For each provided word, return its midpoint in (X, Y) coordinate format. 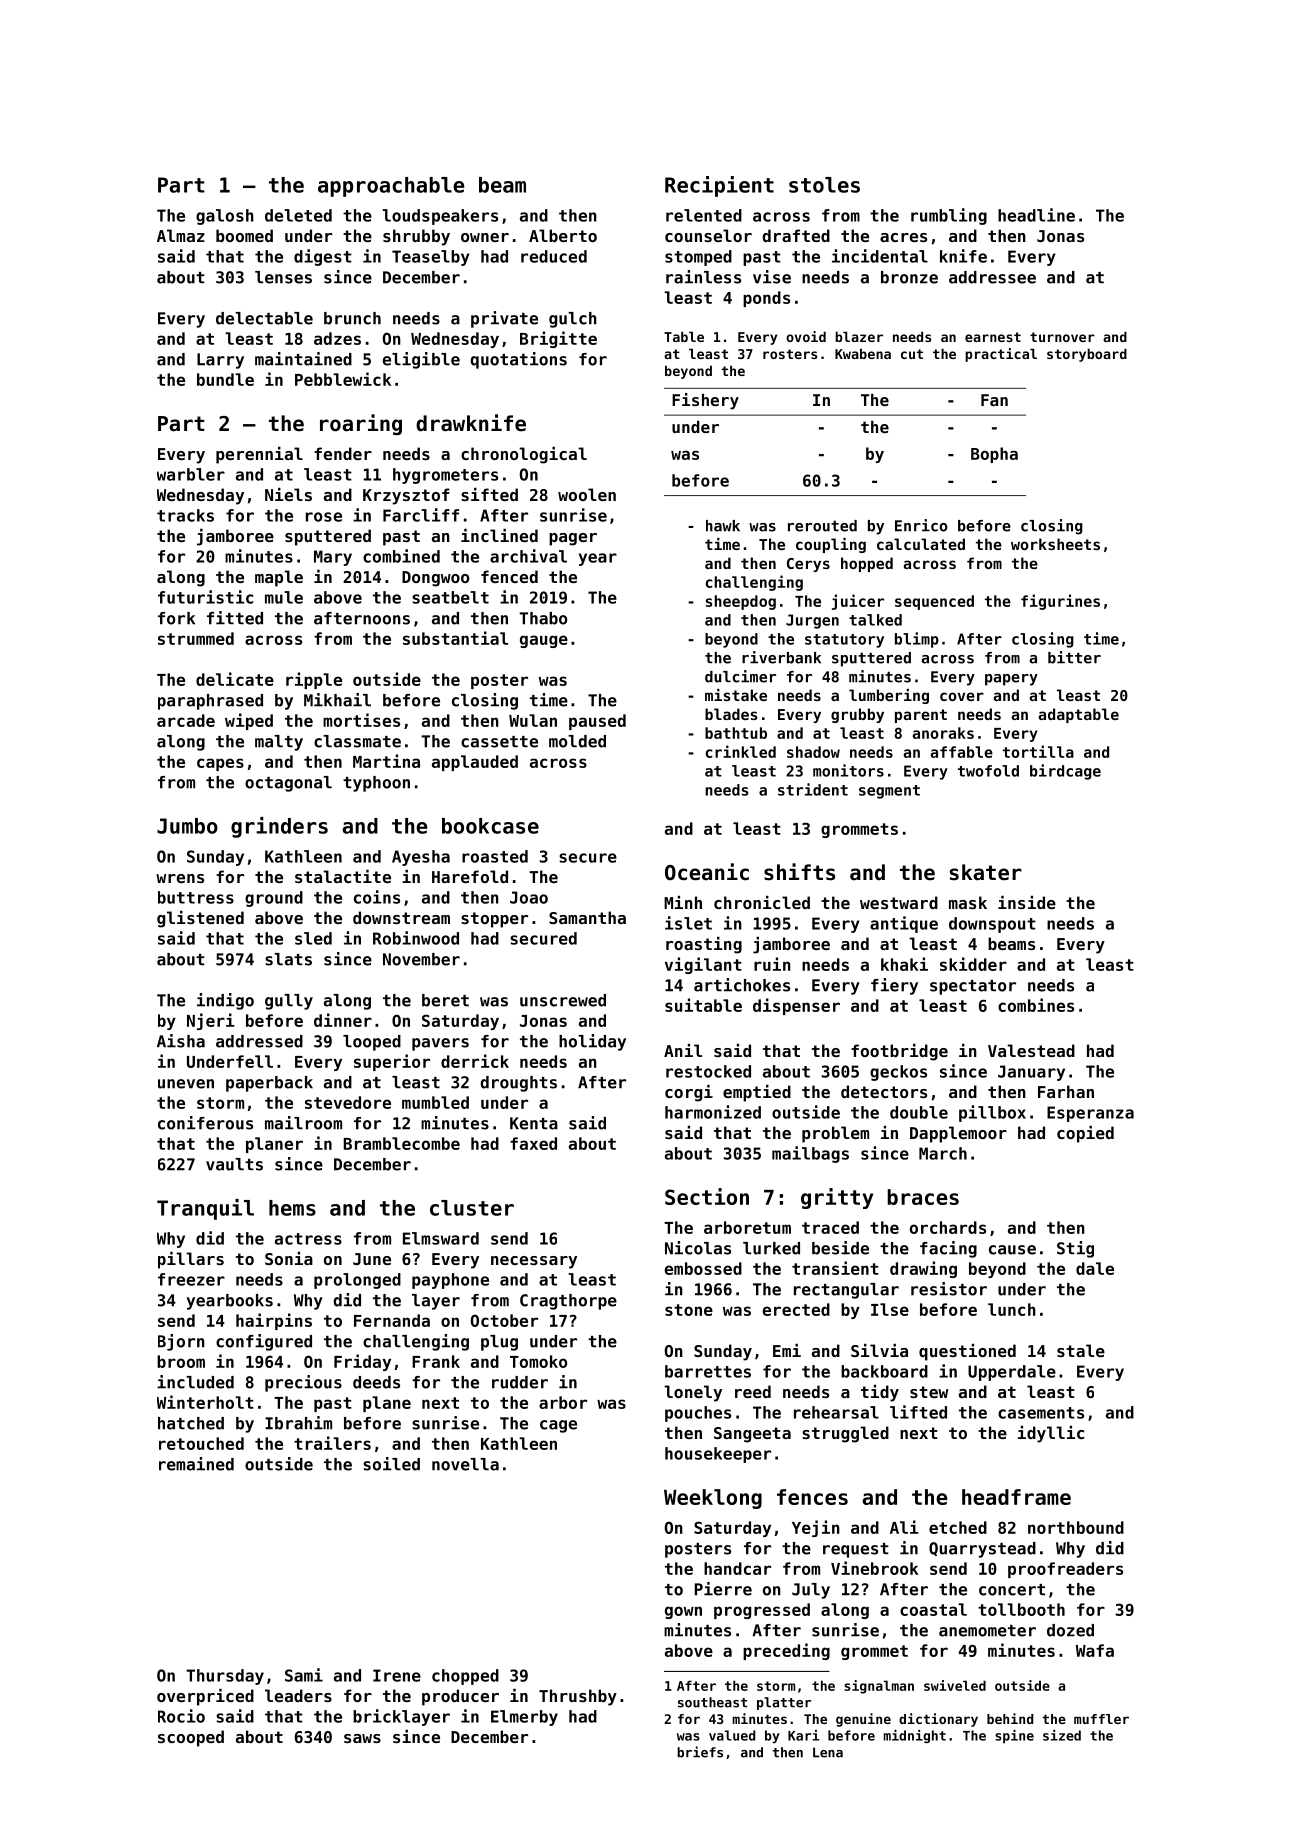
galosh (225, 217)
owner (485, 237)
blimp (917, 640)
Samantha (587, 917)
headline (1036, 215)
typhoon (376, 784)
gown (683, 1612)
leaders (298, 1695)
